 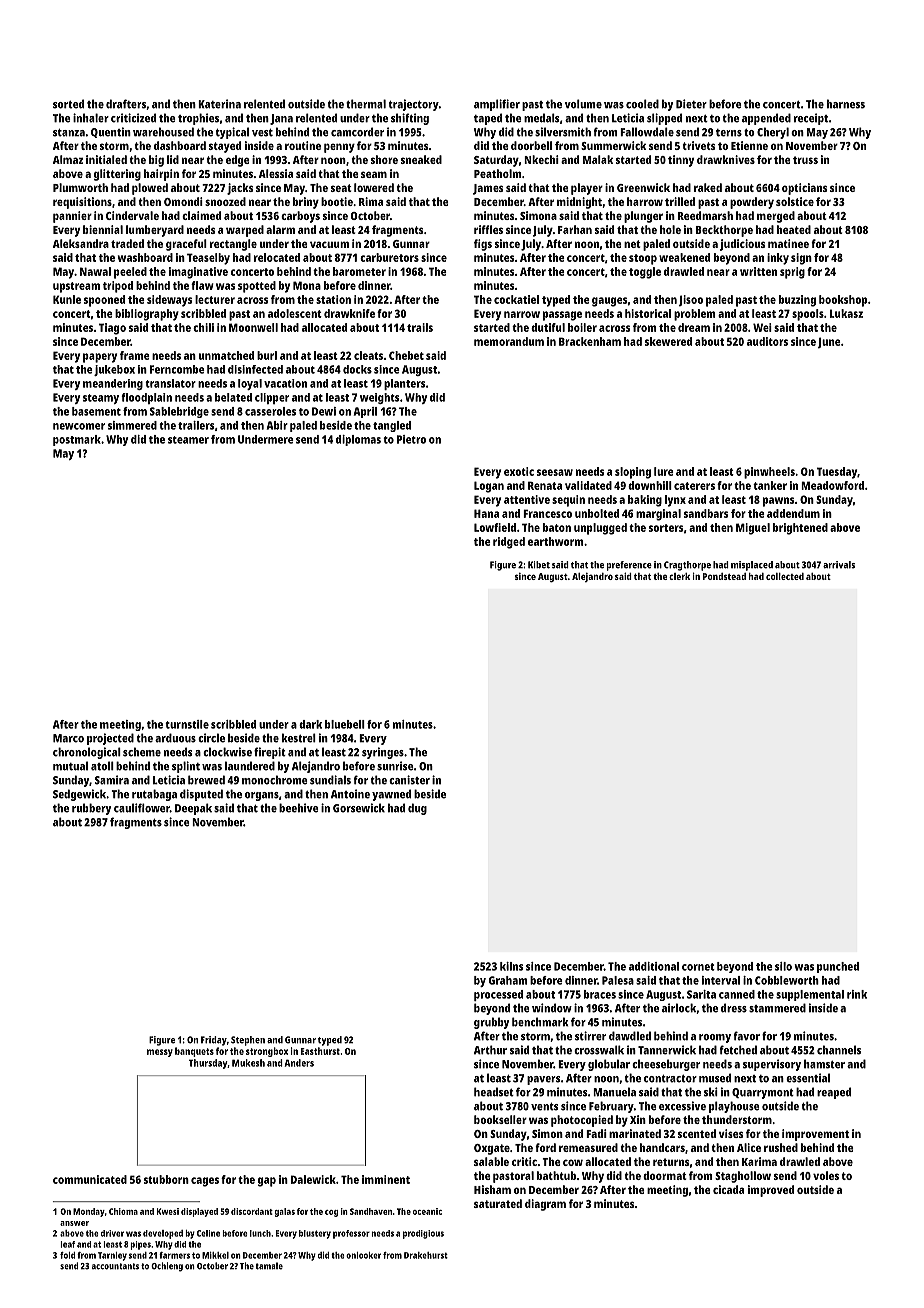 I want to click on Marco, so click(x=68, y=738).
